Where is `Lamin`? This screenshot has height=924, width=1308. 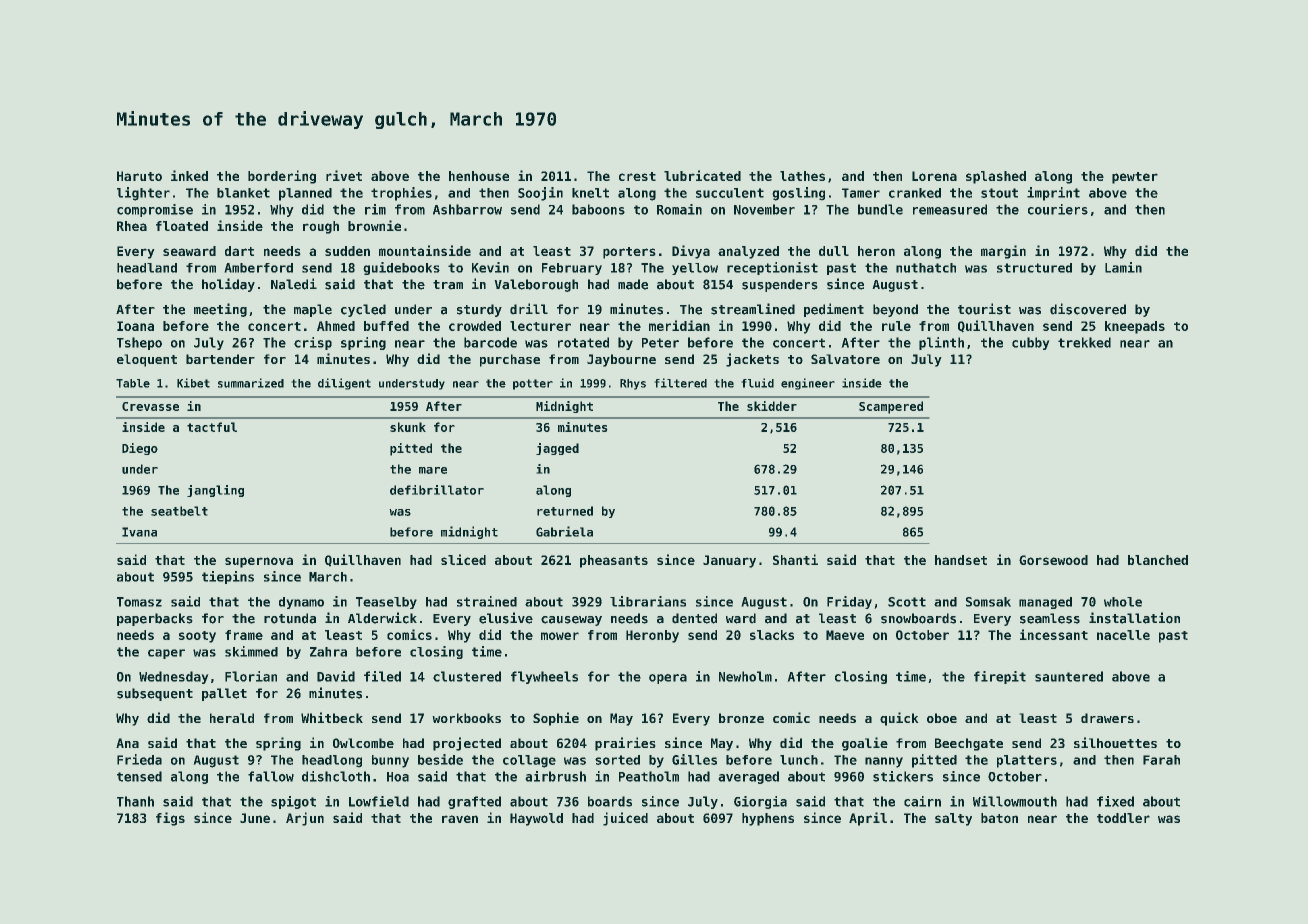
Lamin is located at coordinates (1123, 267).
